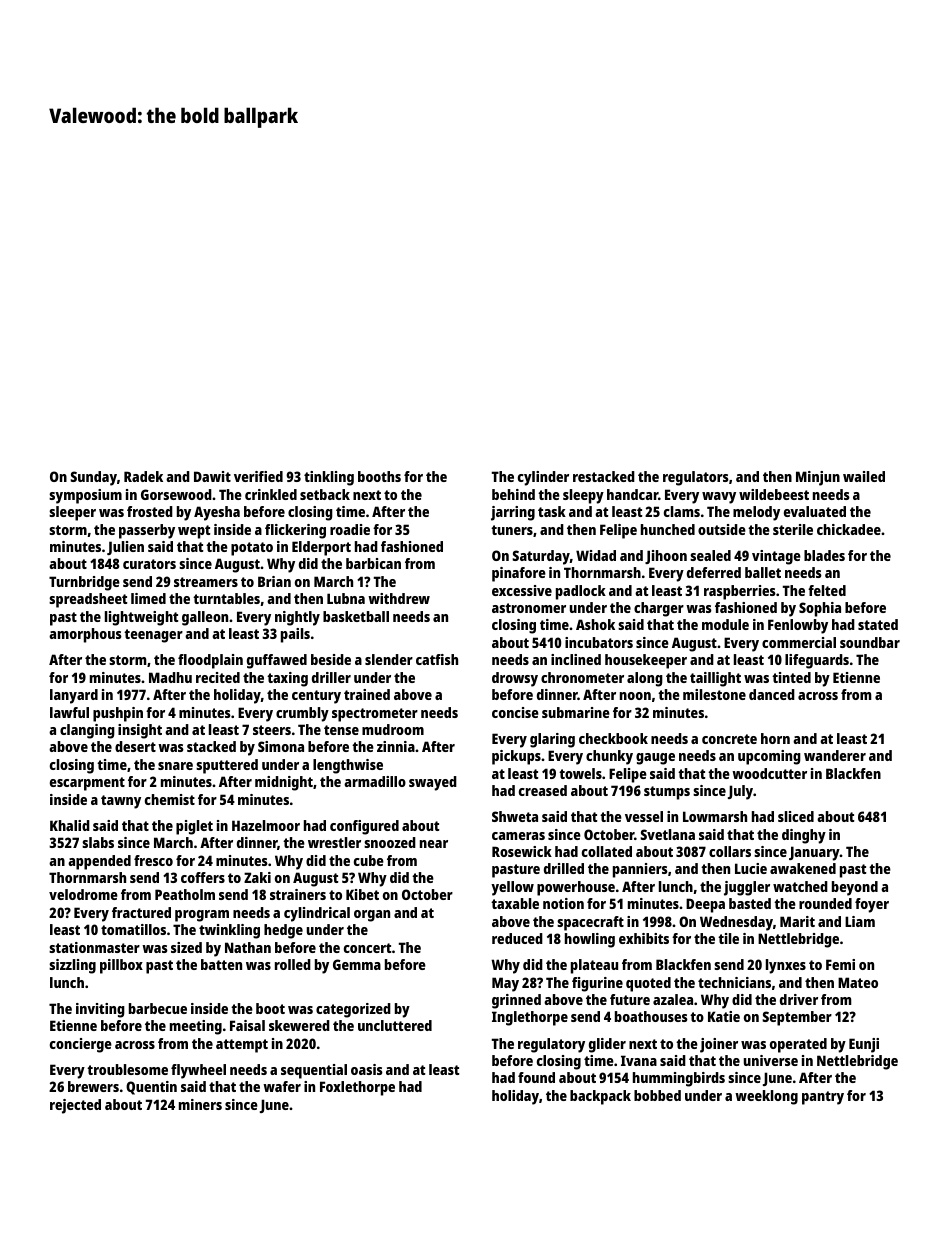 The image size is (952, 1233). What do you see at coordinates (860, 921) in the screenshot?
I see `Liam` at bounding box center [860, 921].
